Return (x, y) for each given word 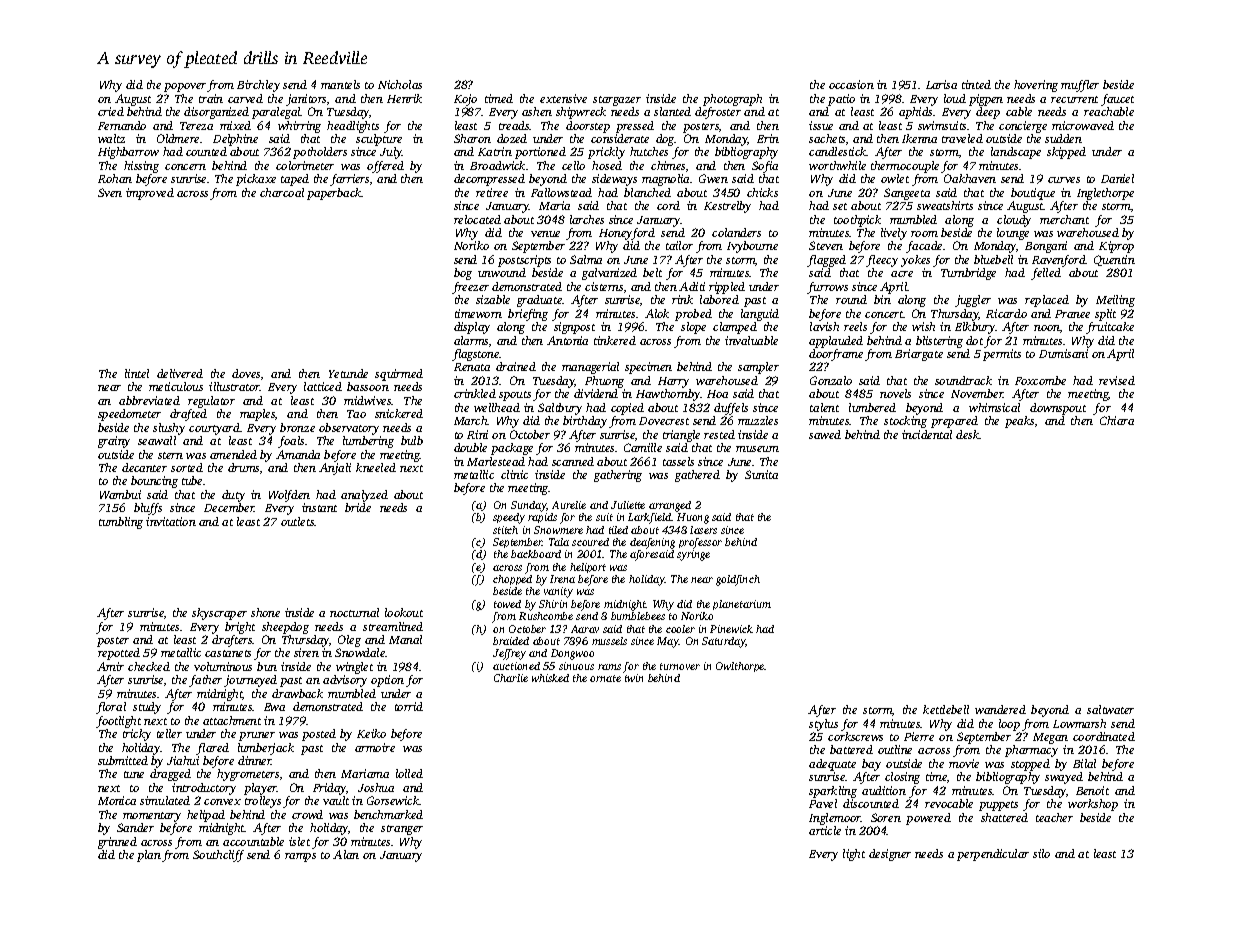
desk (968, 434)
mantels (340, 84)
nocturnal (354, 612)
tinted (976, 84)
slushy (169, 429)
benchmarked (388, 814)
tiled (618, 530)
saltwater (1110, 709)
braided (511, 641)
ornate (605, 678)
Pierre (919, 736)
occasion (851, 84)
